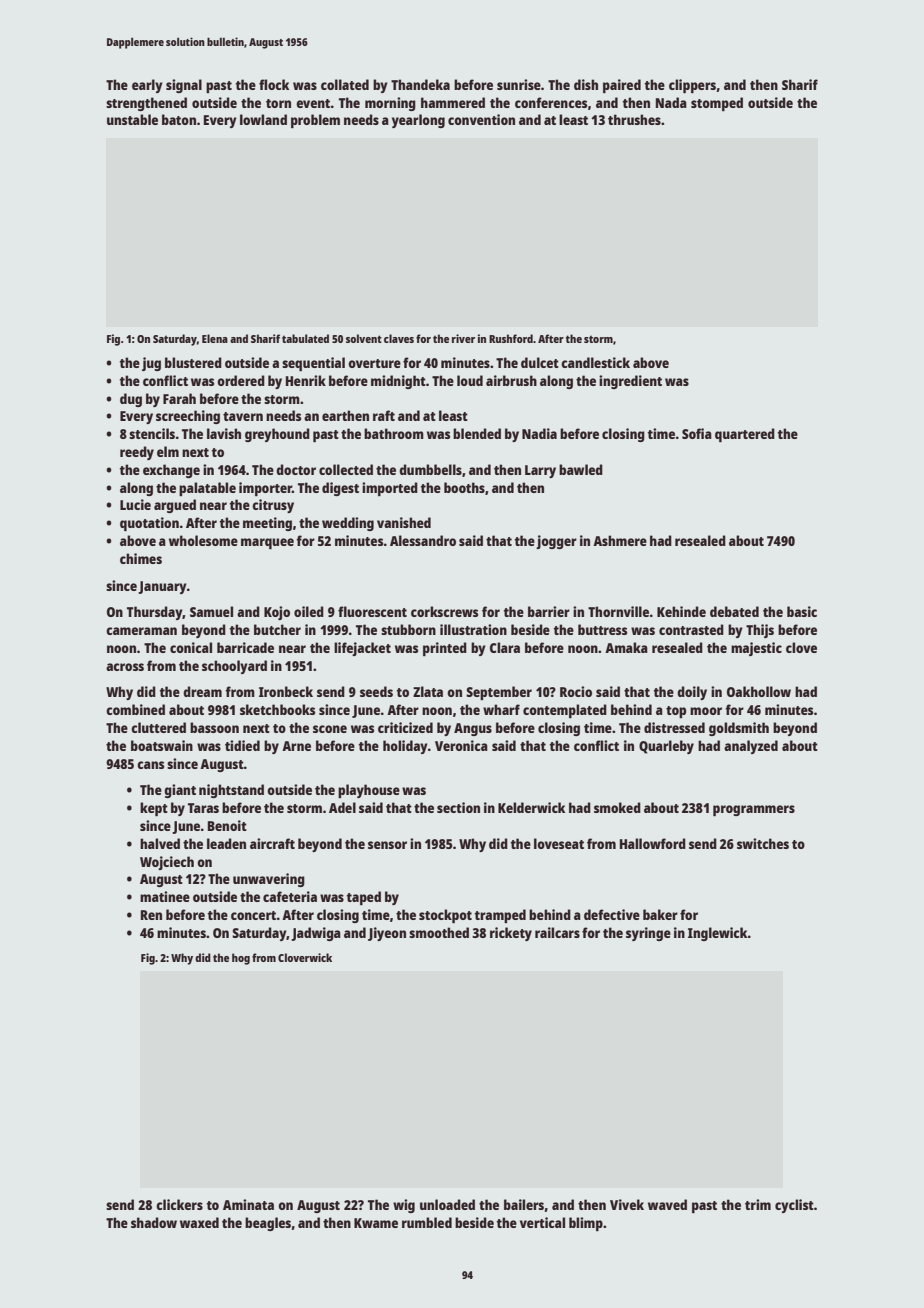 The height and width of the image is (1308, 924). I want to click on top, so click(676, 712).
